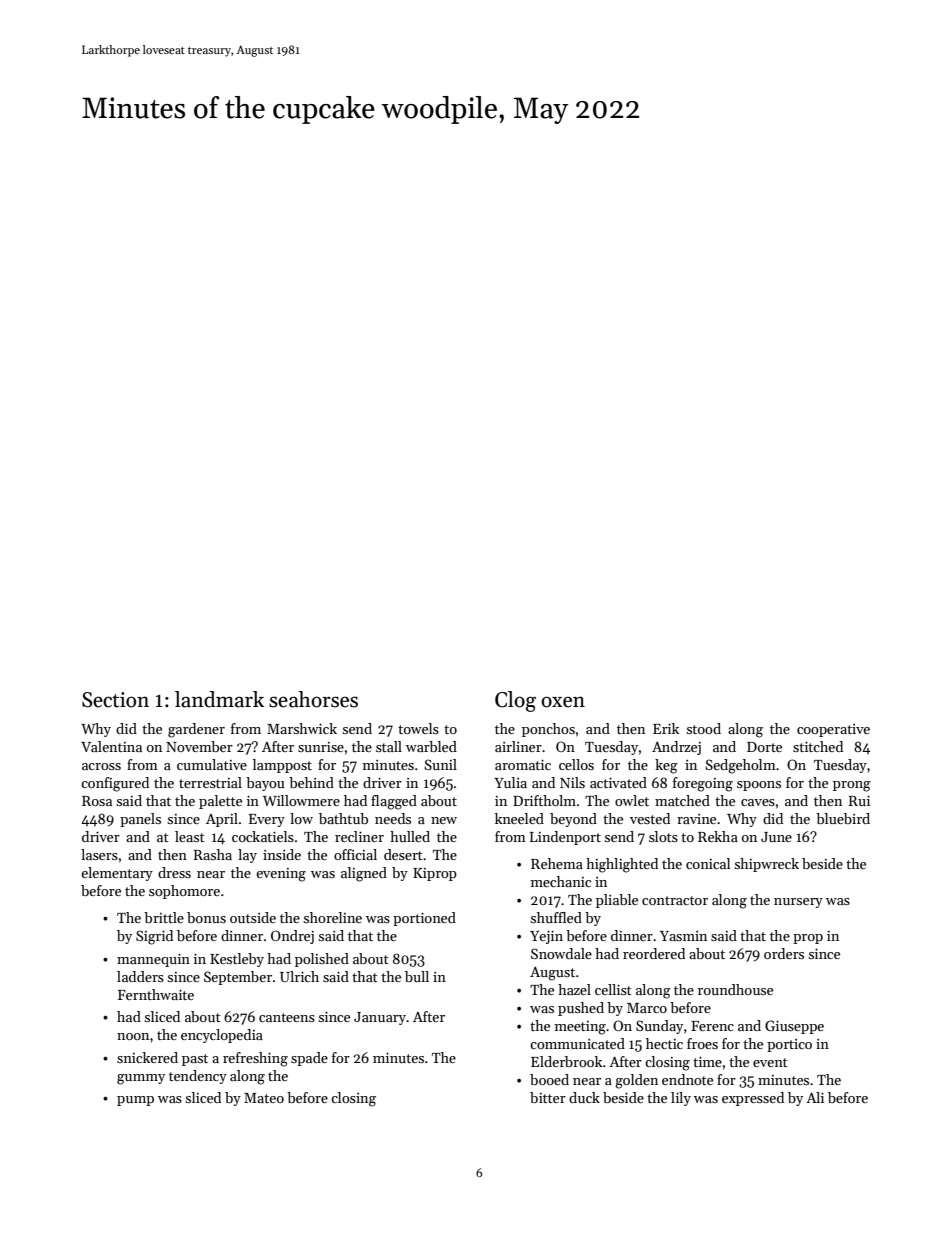  I want to click on outside, so click(253, 917).
